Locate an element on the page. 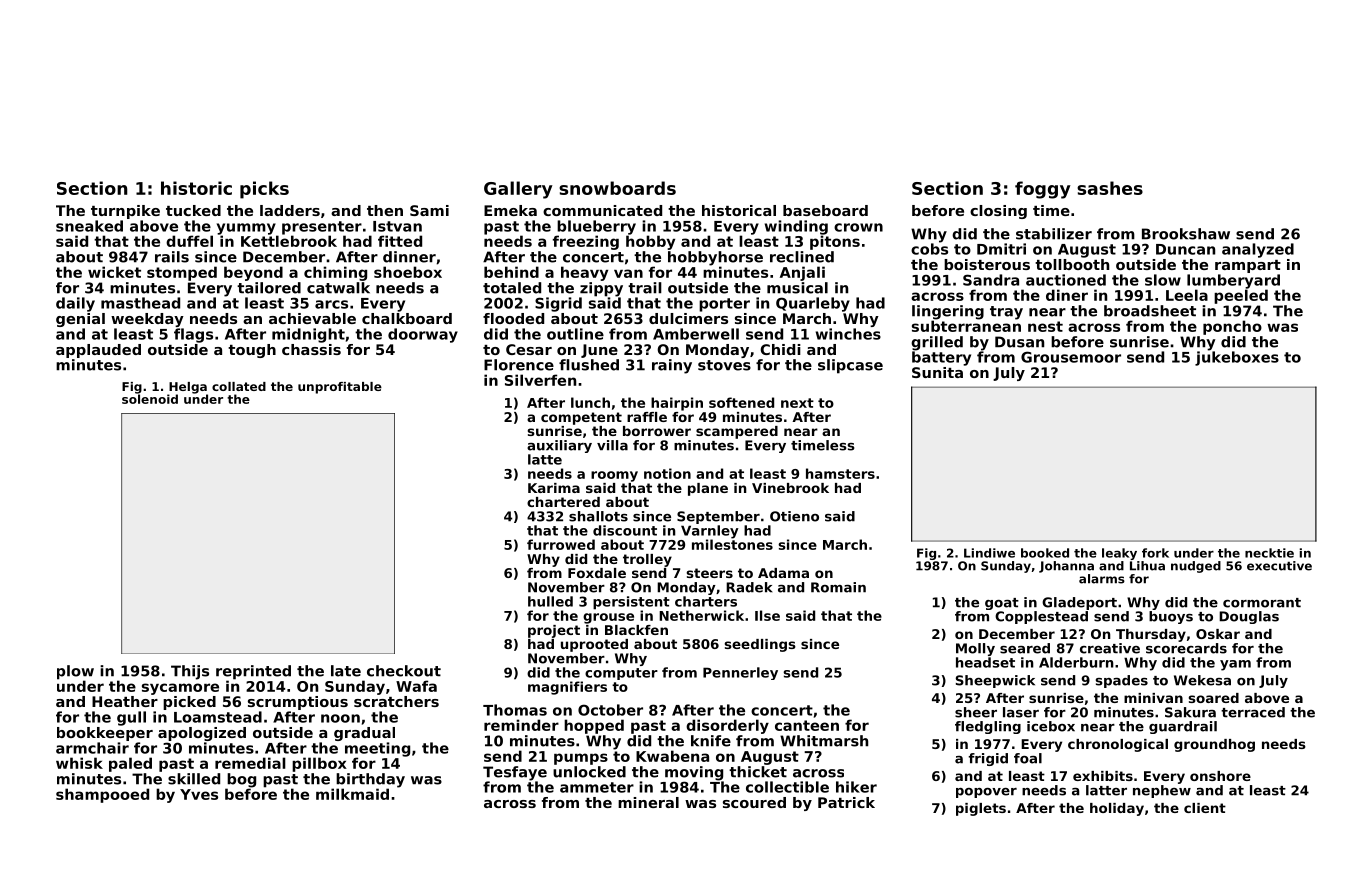 This document has width=1372, height=887. solenoid is located at coordinates (150, 399).
